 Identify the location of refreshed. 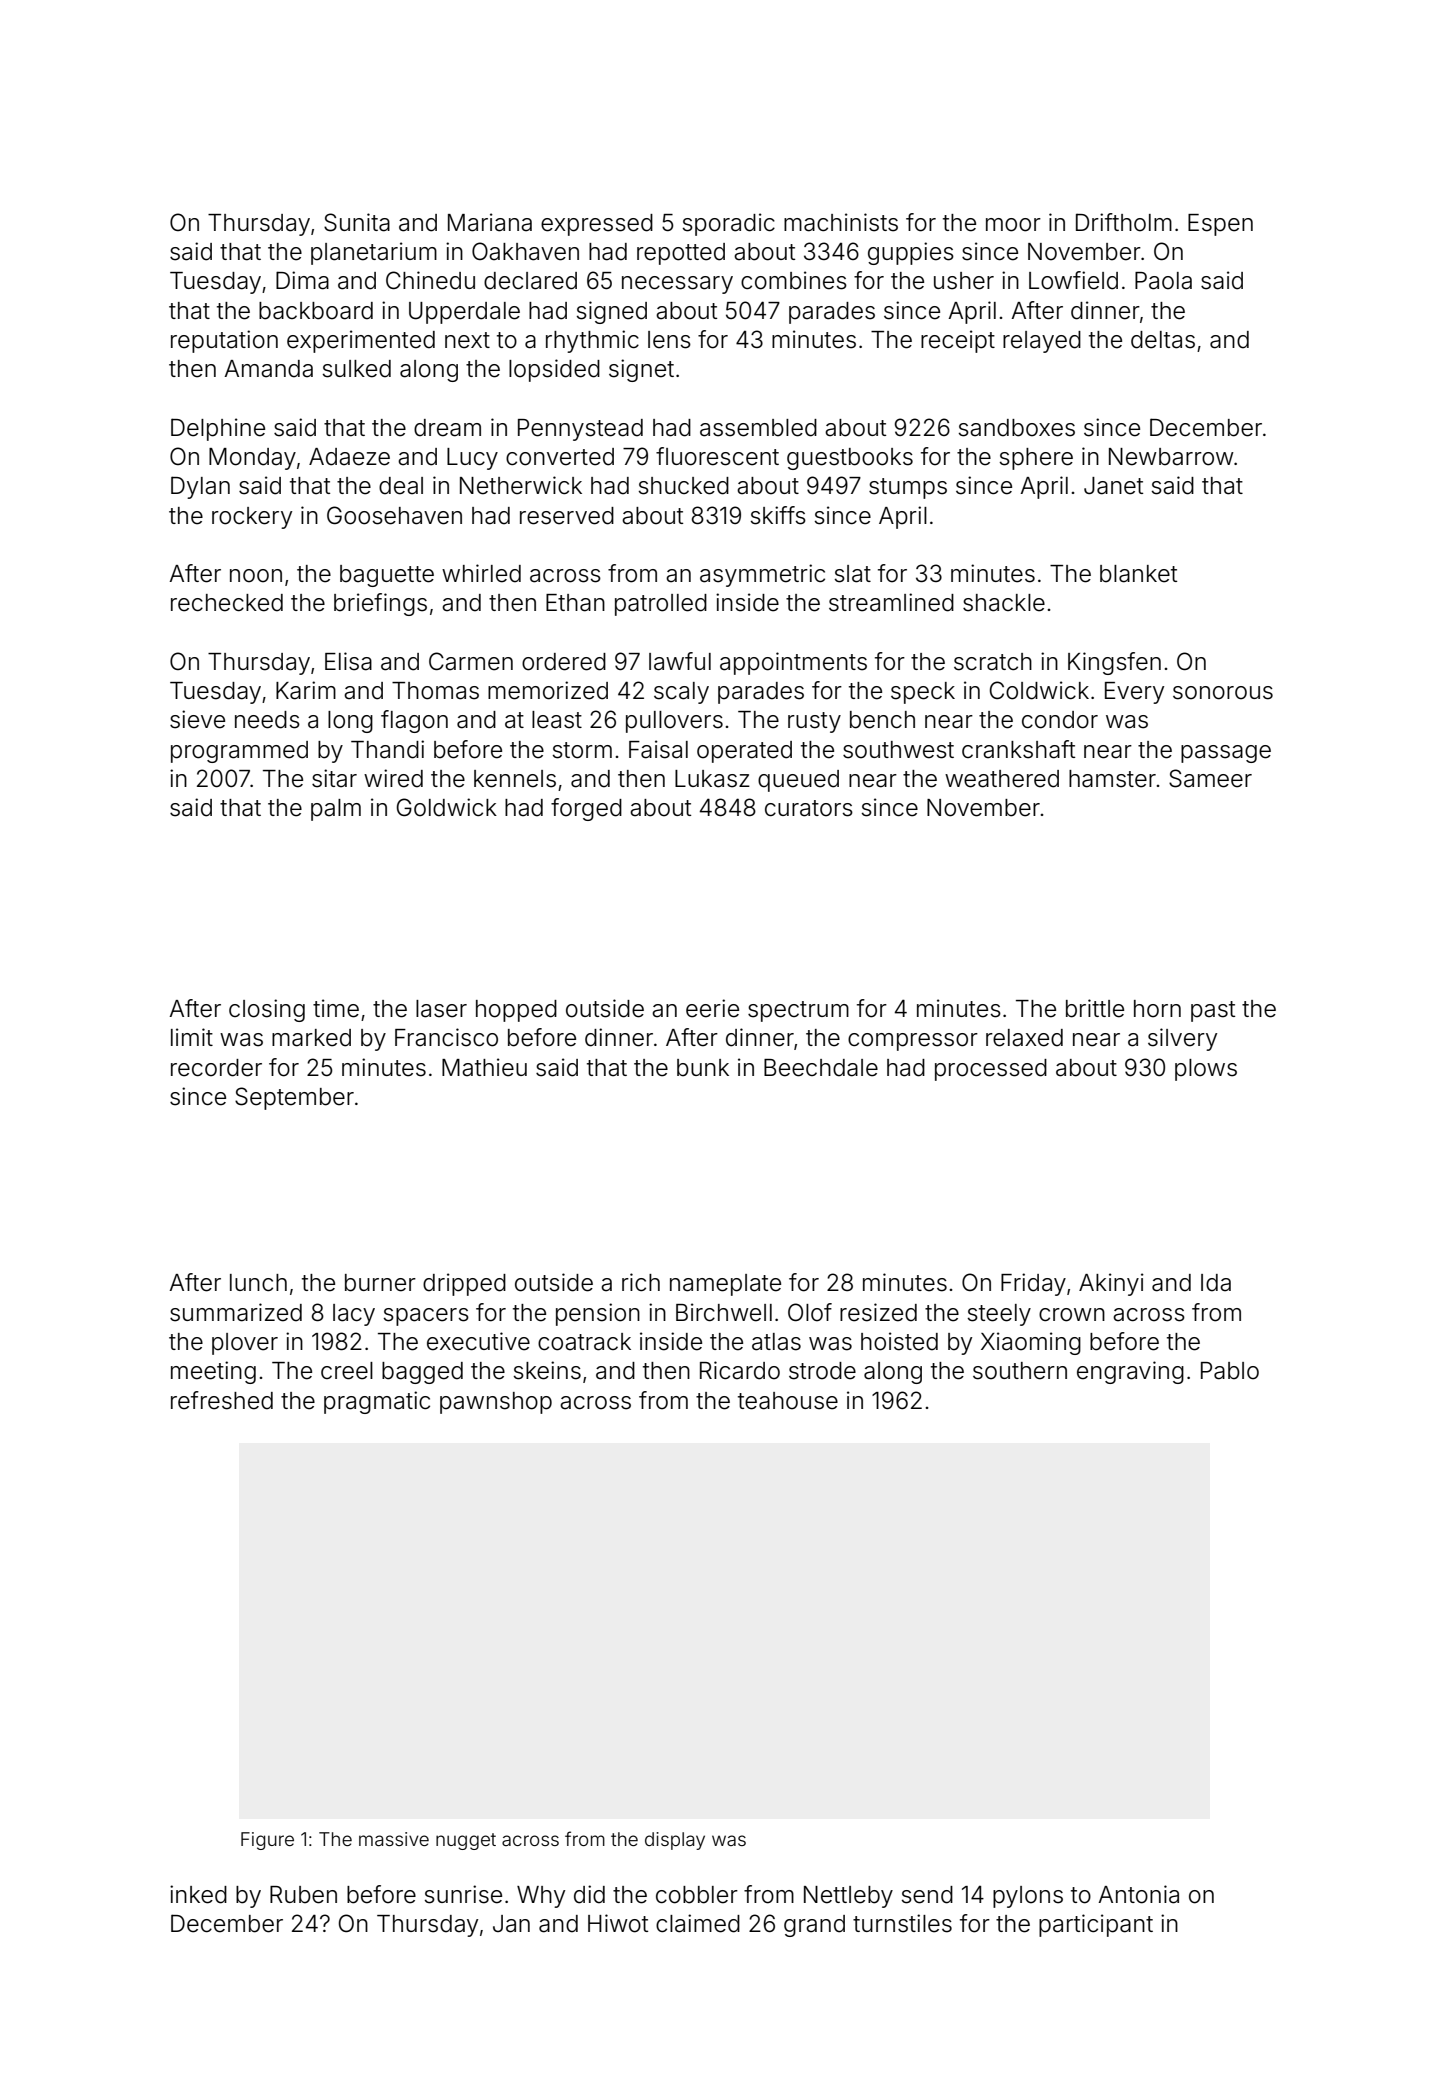
(222, 1400).
